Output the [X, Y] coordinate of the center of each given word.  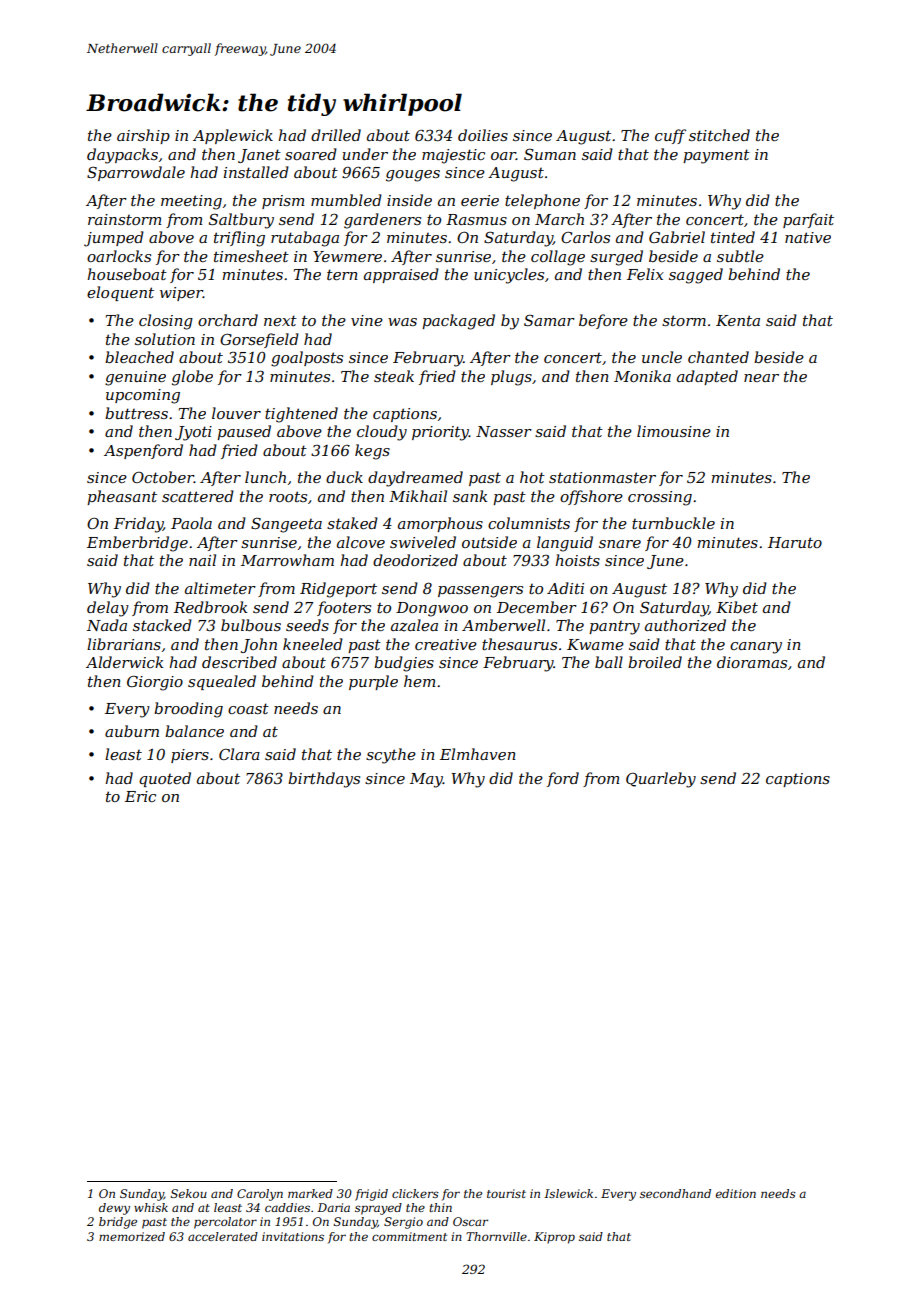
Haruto [795, 542]
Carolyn [260, 1195]
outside [489, 542]
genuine [135, 378]
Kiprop [554, 1238]
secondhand [675, 1193]
